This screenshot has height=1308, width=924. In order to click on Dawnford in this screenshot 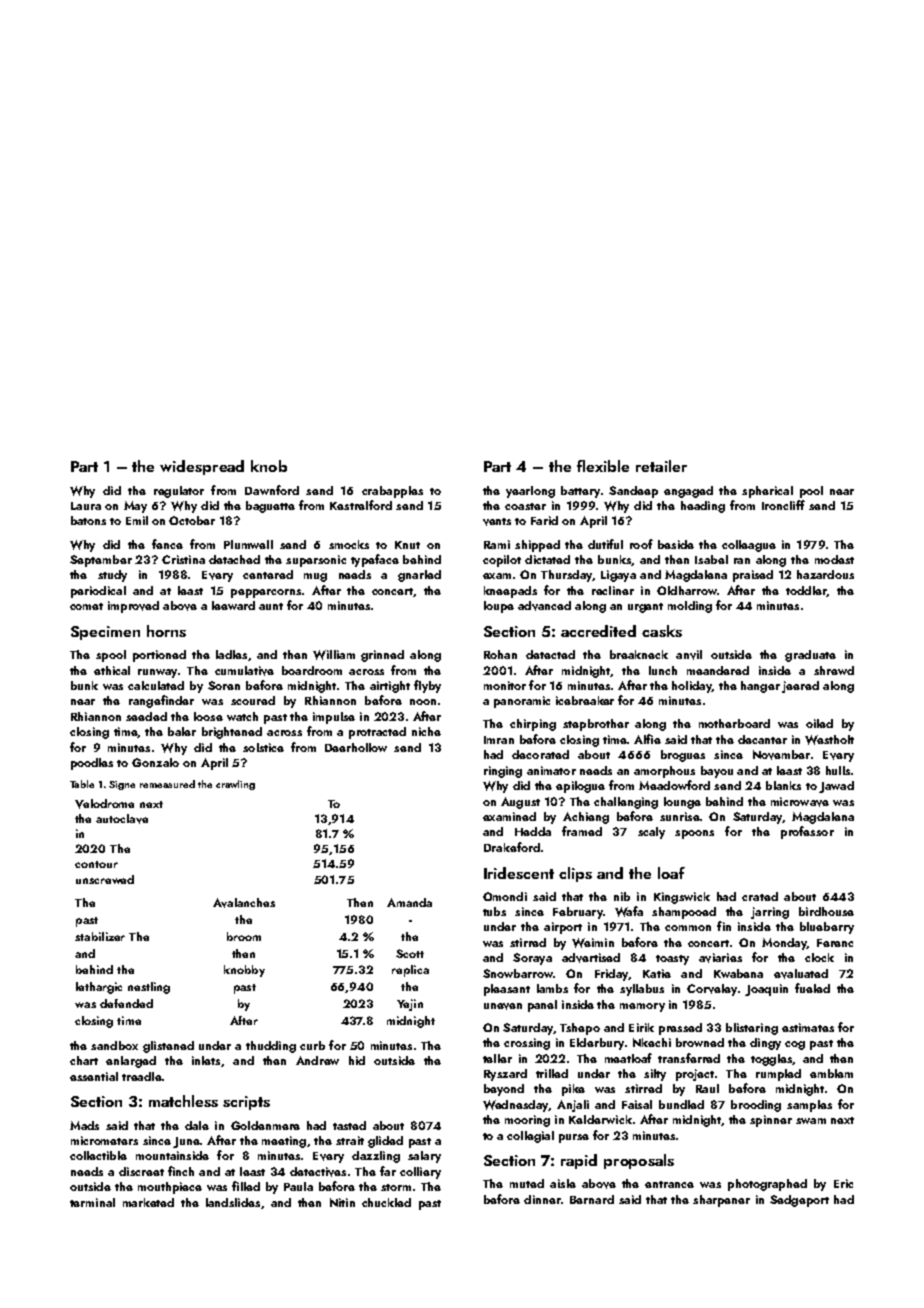, I will do `click(272, 490)`.
